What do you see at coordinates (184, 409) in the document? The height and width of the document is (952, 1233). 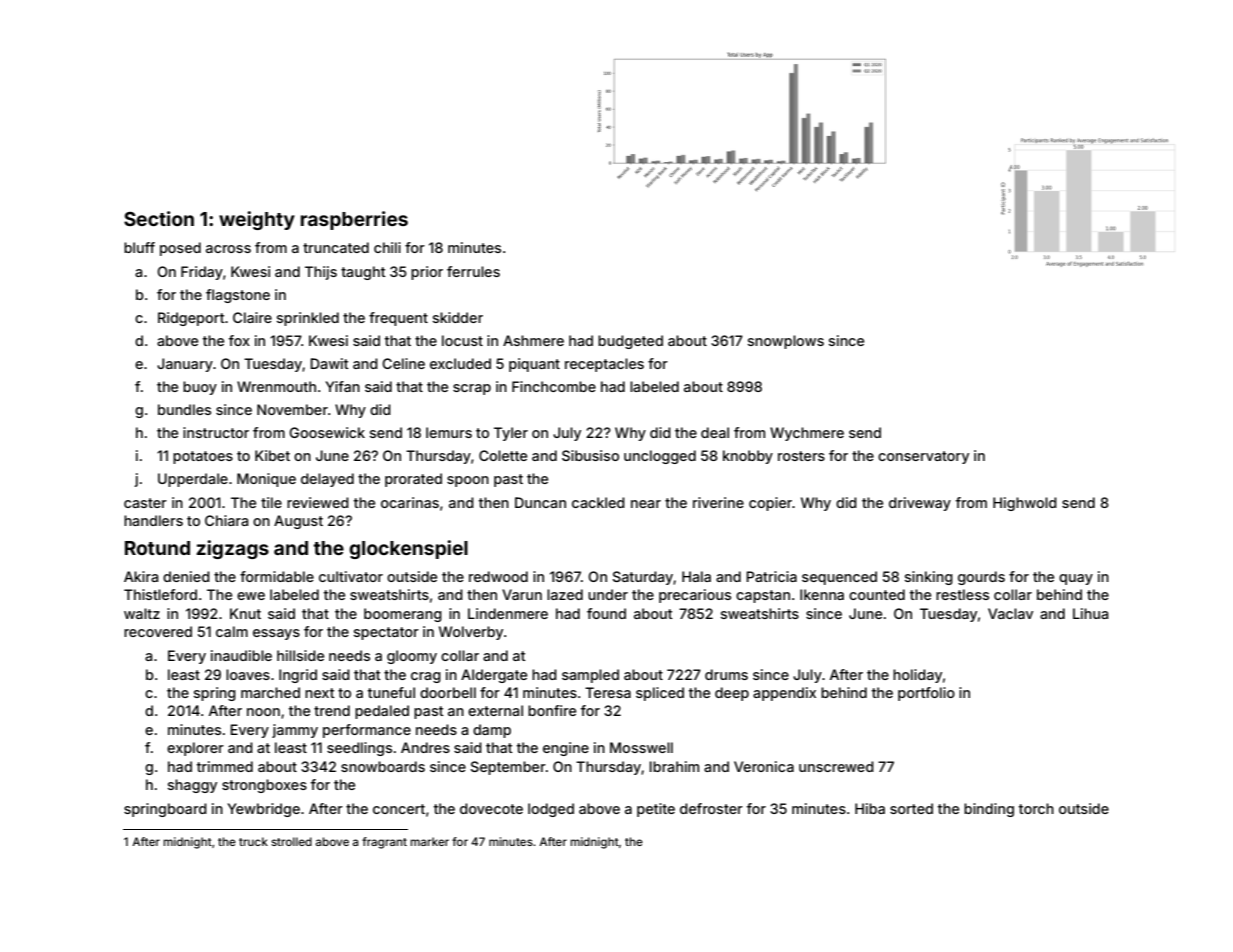 I see `bundles` at bounding box center [184, 409].
